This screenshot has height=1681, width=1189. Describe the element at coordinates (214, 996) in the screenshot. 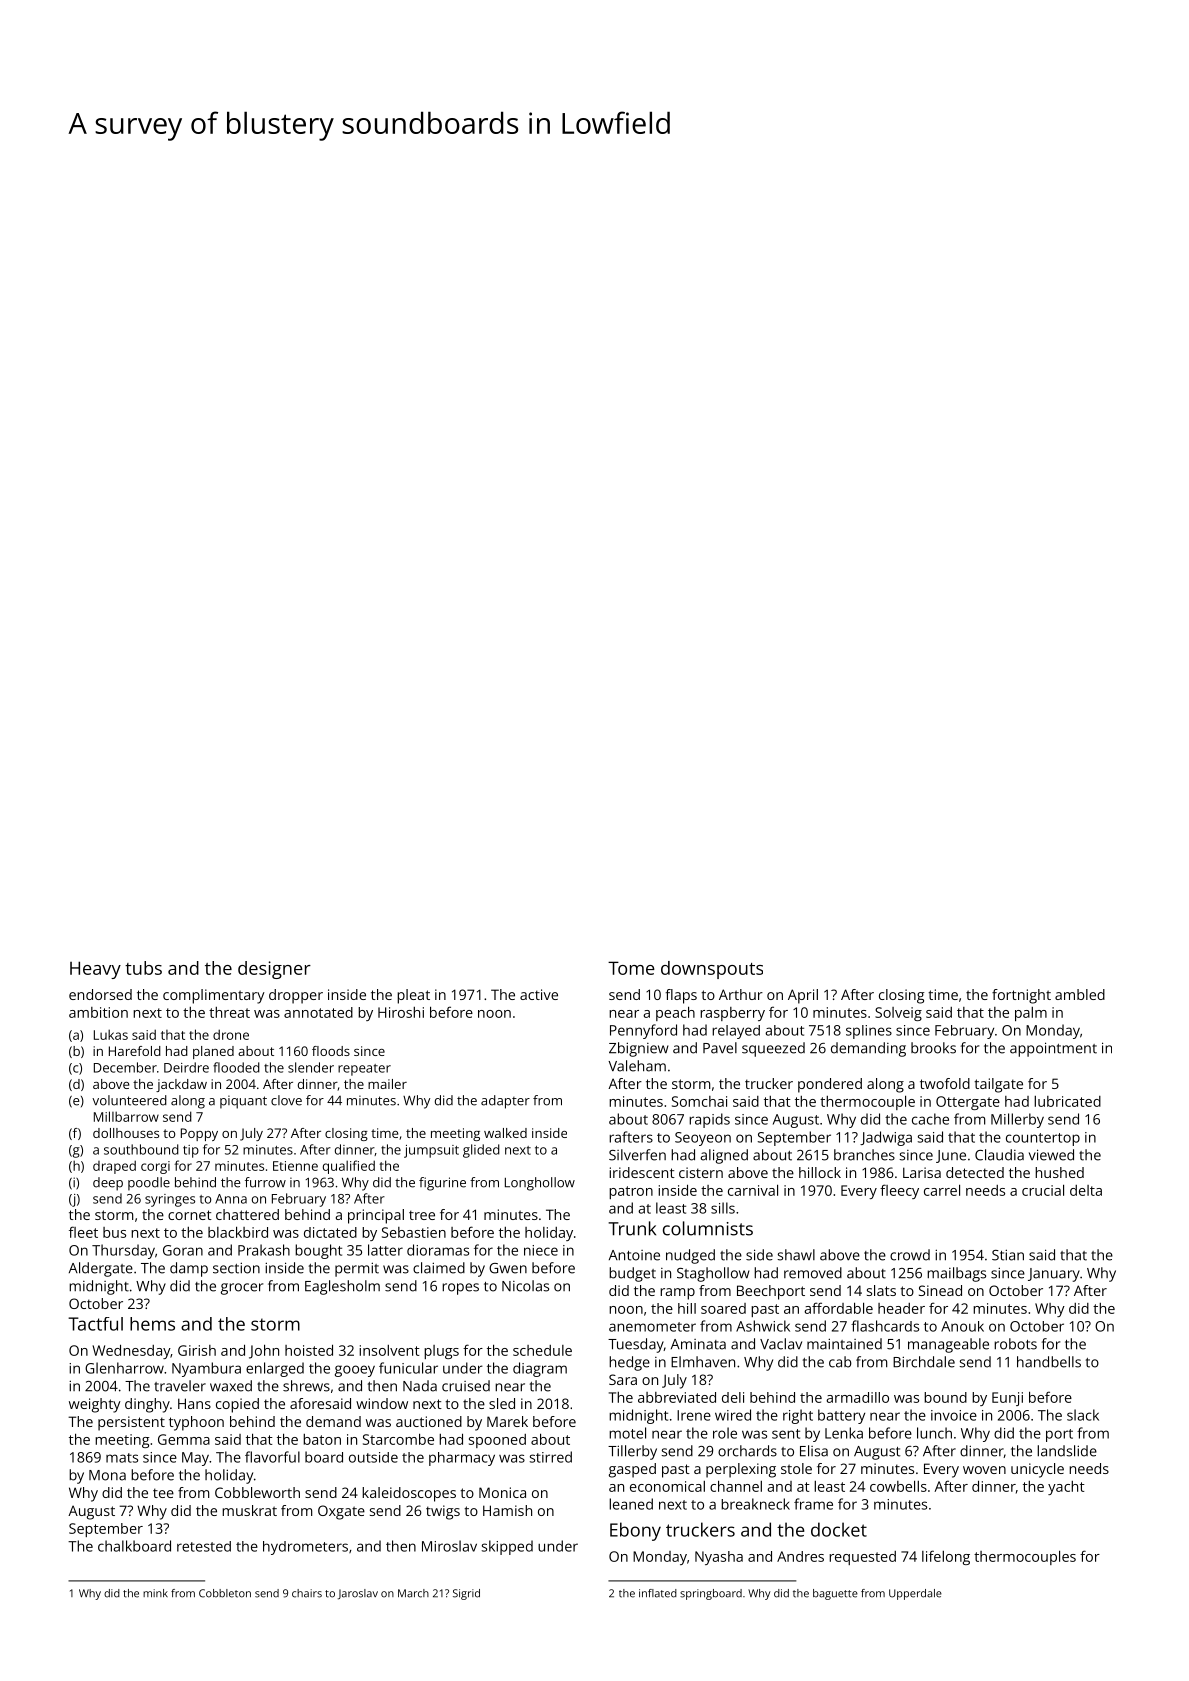

I see `complimentary` at that location.
